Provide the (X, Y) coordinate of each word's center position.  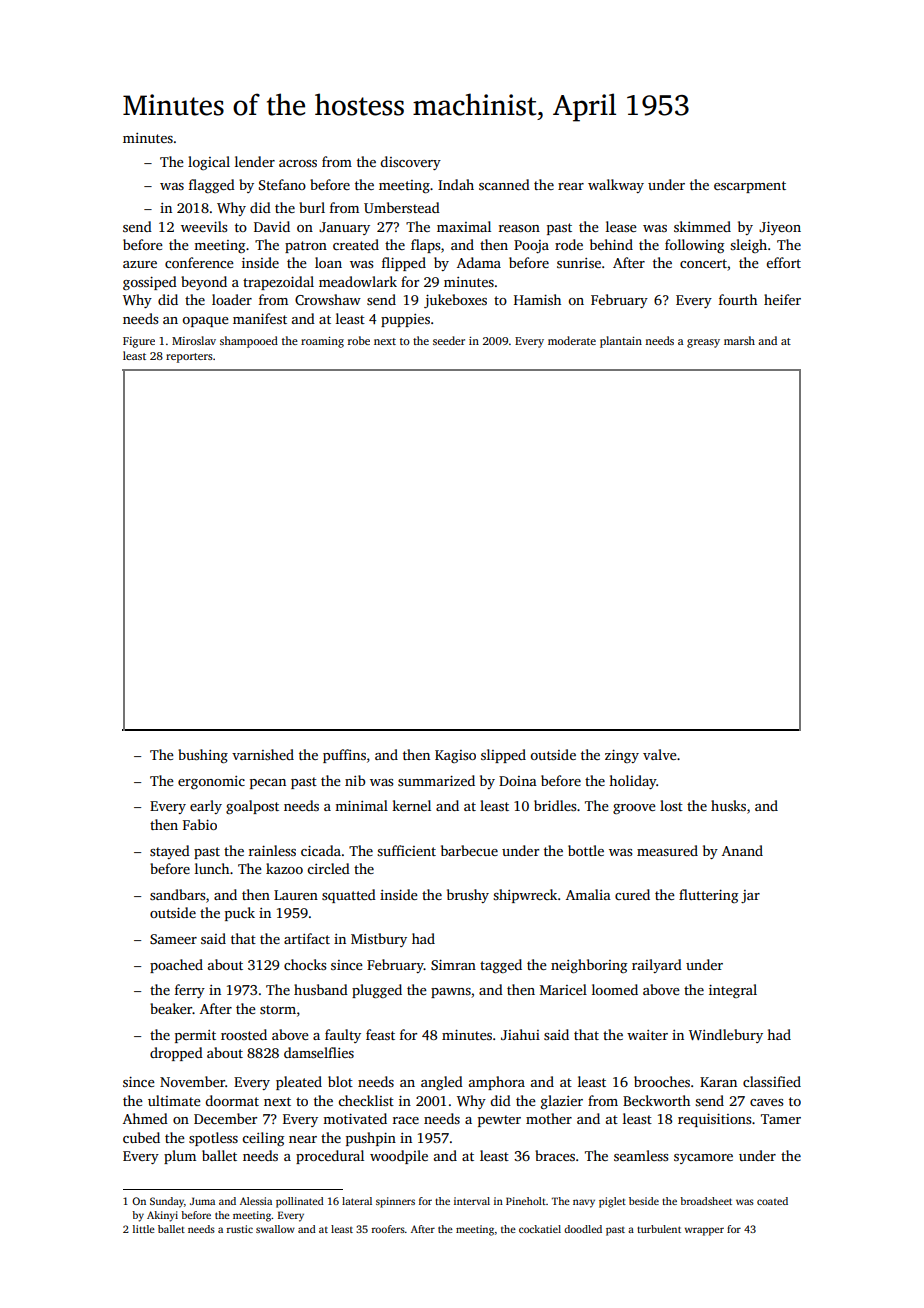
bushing (203, 756)
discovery (410, 163)
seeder (449, 340)
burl (312, 207)
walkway (616, 186)
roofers (388, 1229)
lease (621, 226)
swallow (275, 1229)
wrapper (704, 1231)
